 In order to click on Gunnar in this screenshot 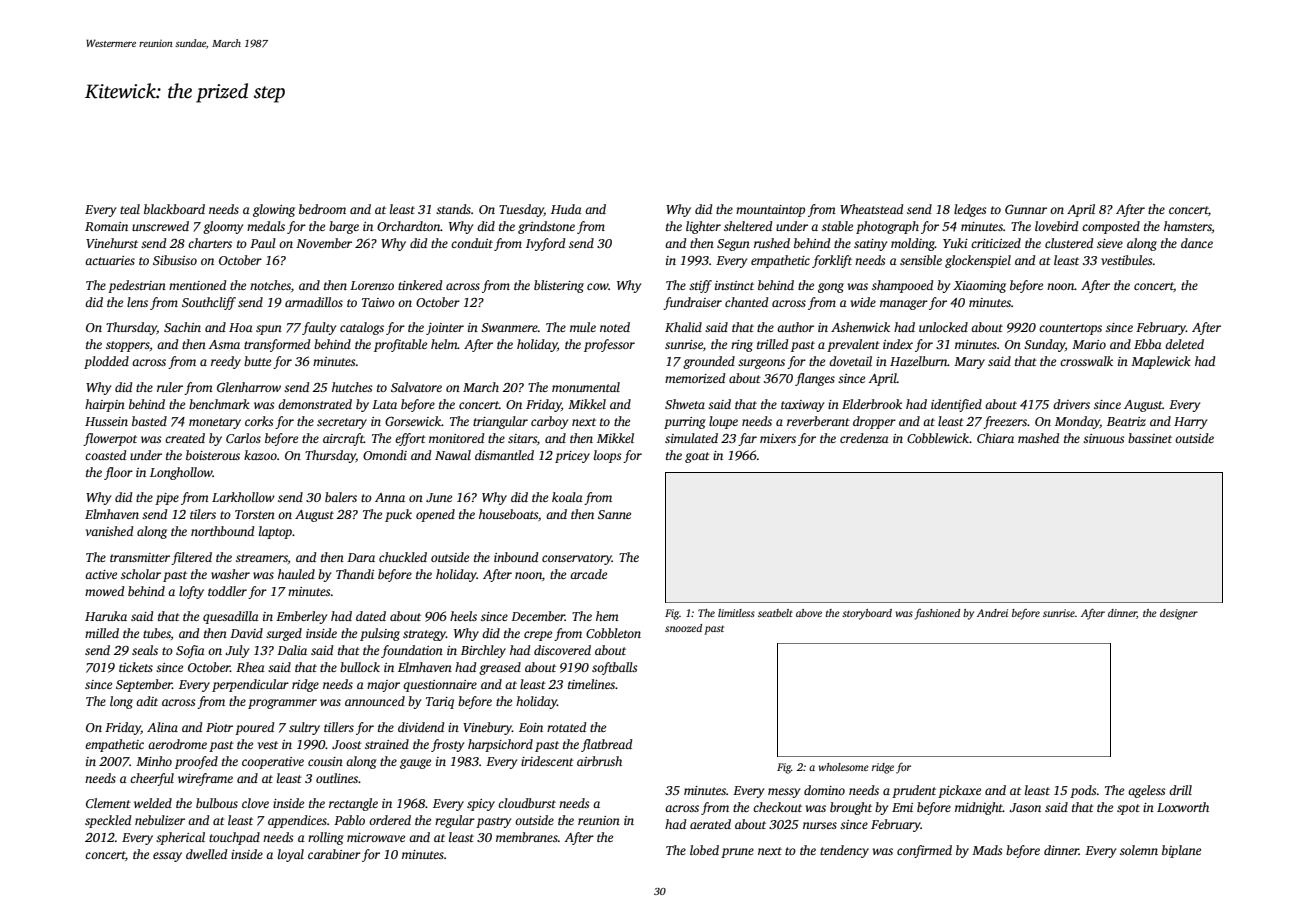, I will do `click(1026, 209)`.
